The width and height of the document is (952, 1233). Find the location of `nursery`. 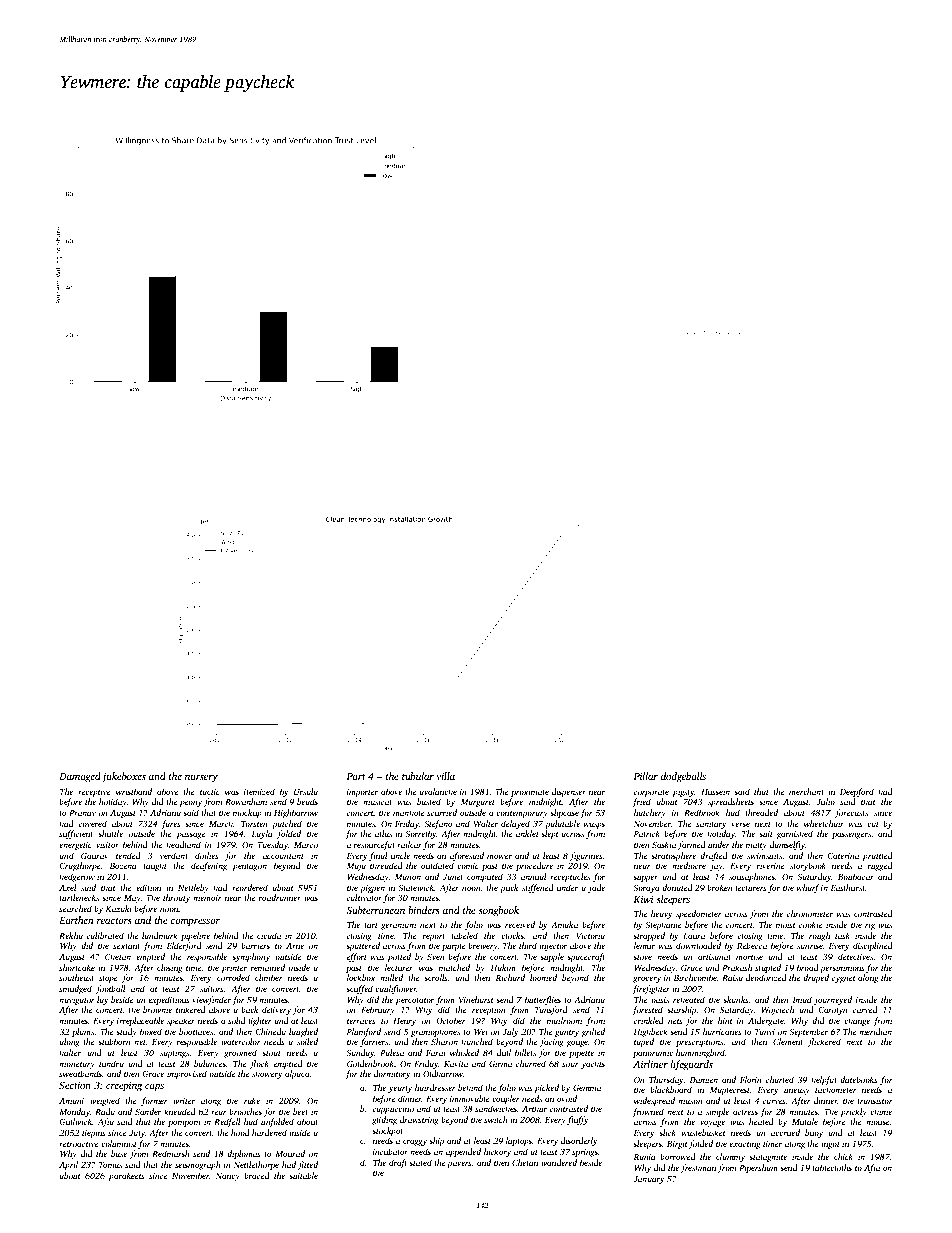

nursery is located at coordinates (201, 779).
